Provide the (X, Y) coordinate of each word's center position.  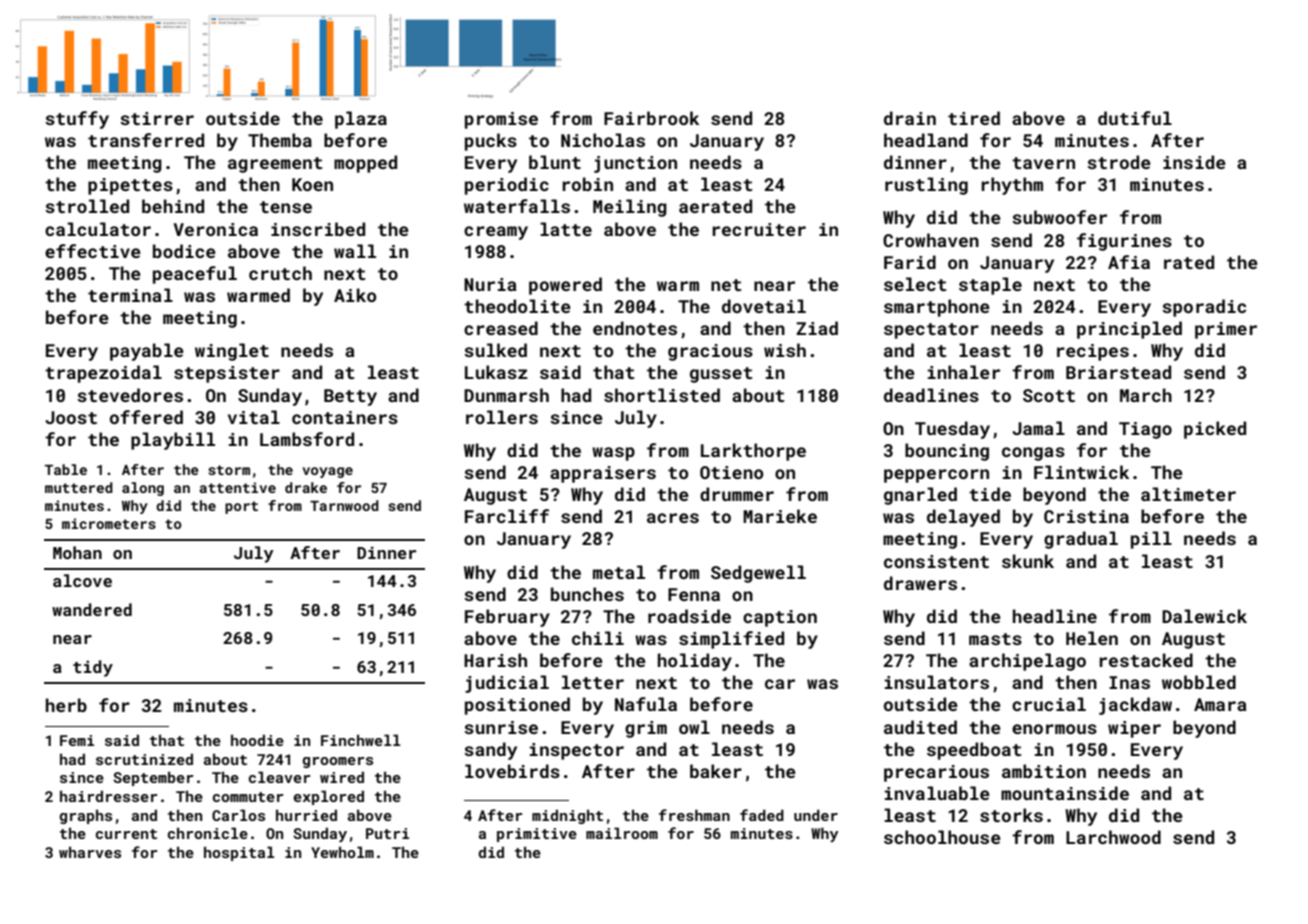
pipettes (130, 186)
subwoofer (1059, 217)
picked (1215, 430)
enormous (1054, 729)
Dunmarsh (506, 395)
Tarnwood (344, 505)
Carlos (238, 815)
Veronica (215, 229)
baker (716, 771)
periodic (507, 186)
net (726, 285)
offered (146, 417)
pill (1151, 540)
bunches (587, 594)
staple (990, 286)
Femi (77, 740)
